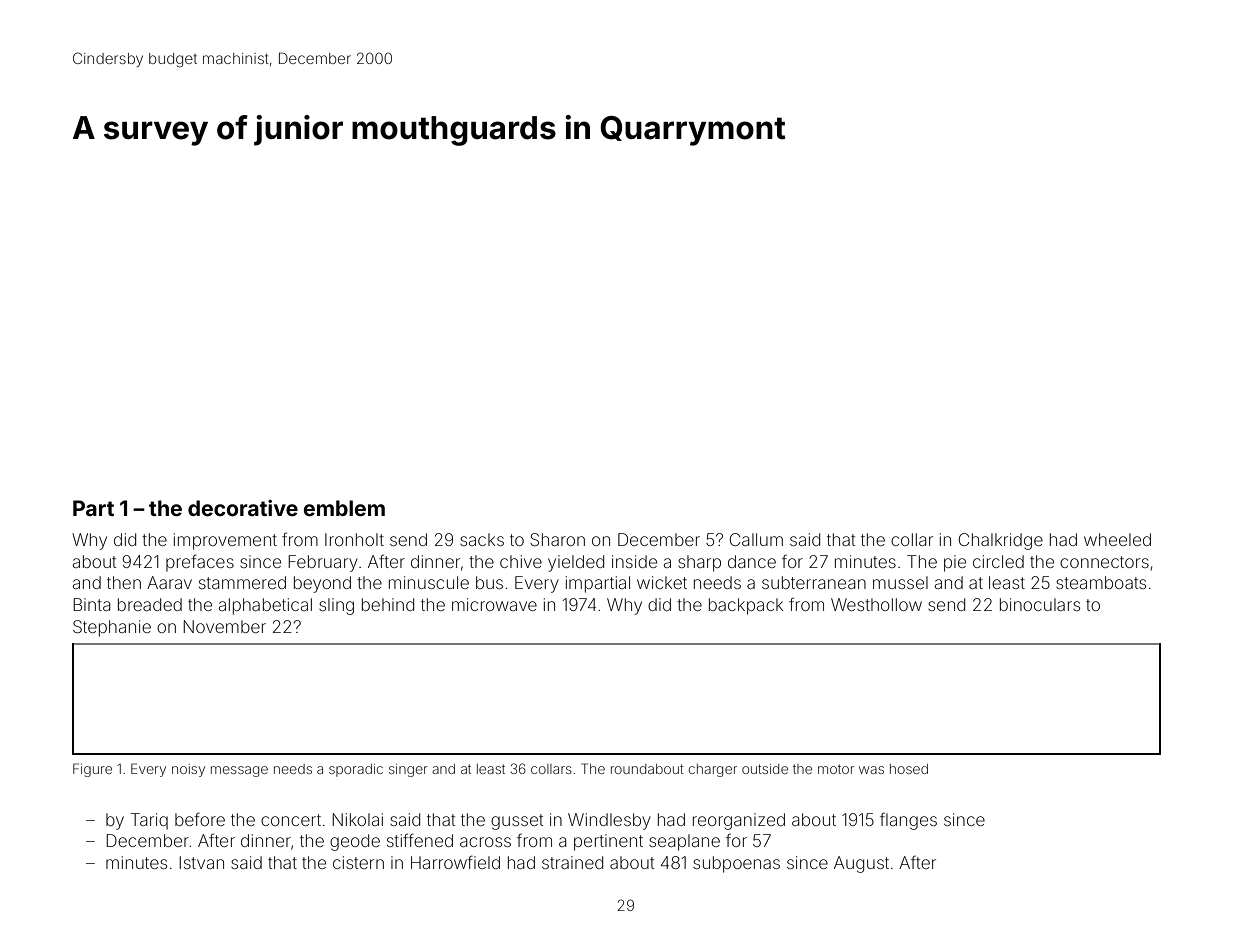  I want to click on wheeled, so click(1117, 539).
